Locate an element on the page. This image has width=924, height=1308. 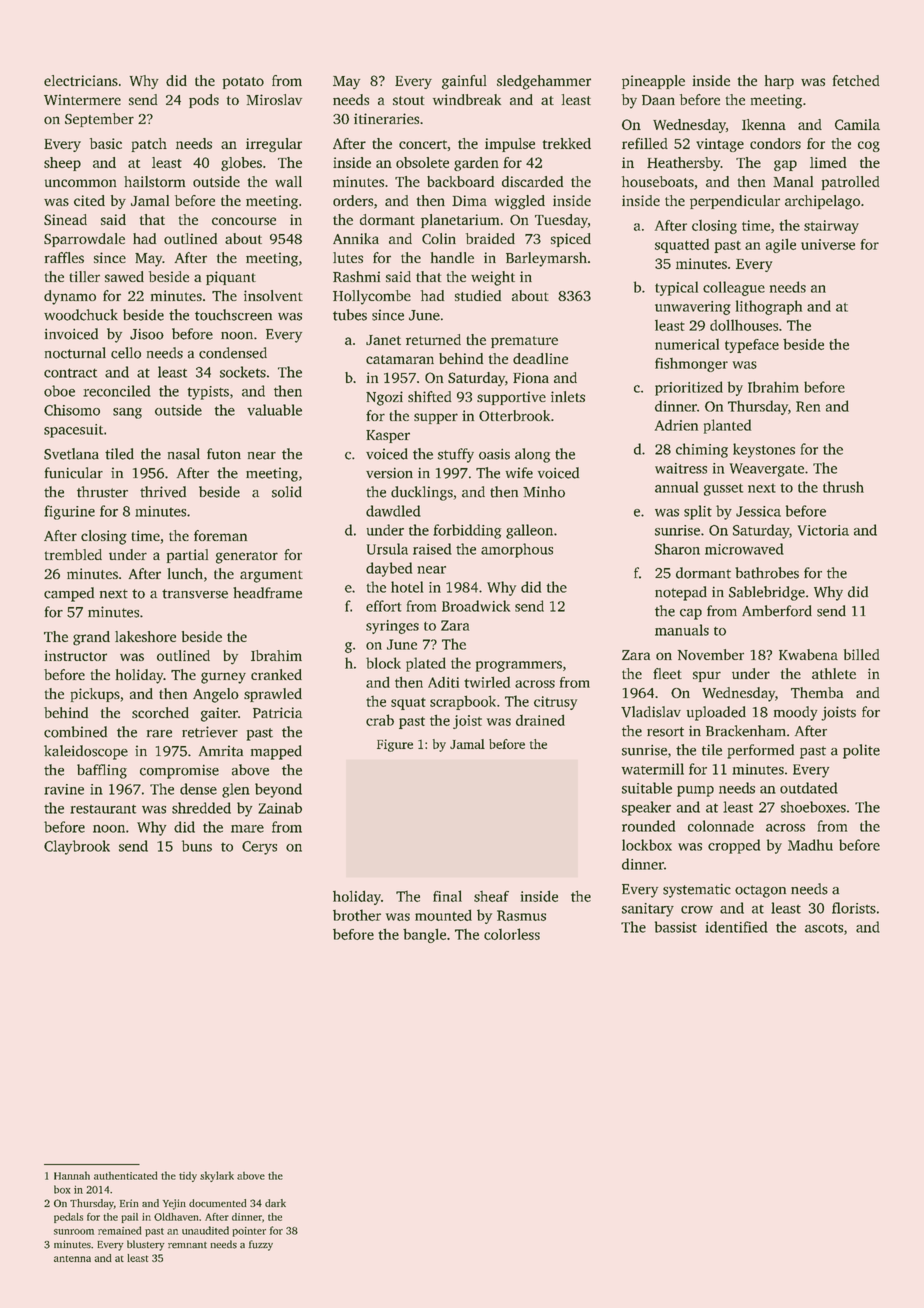
fleet is located at coordinates (667, 673).
